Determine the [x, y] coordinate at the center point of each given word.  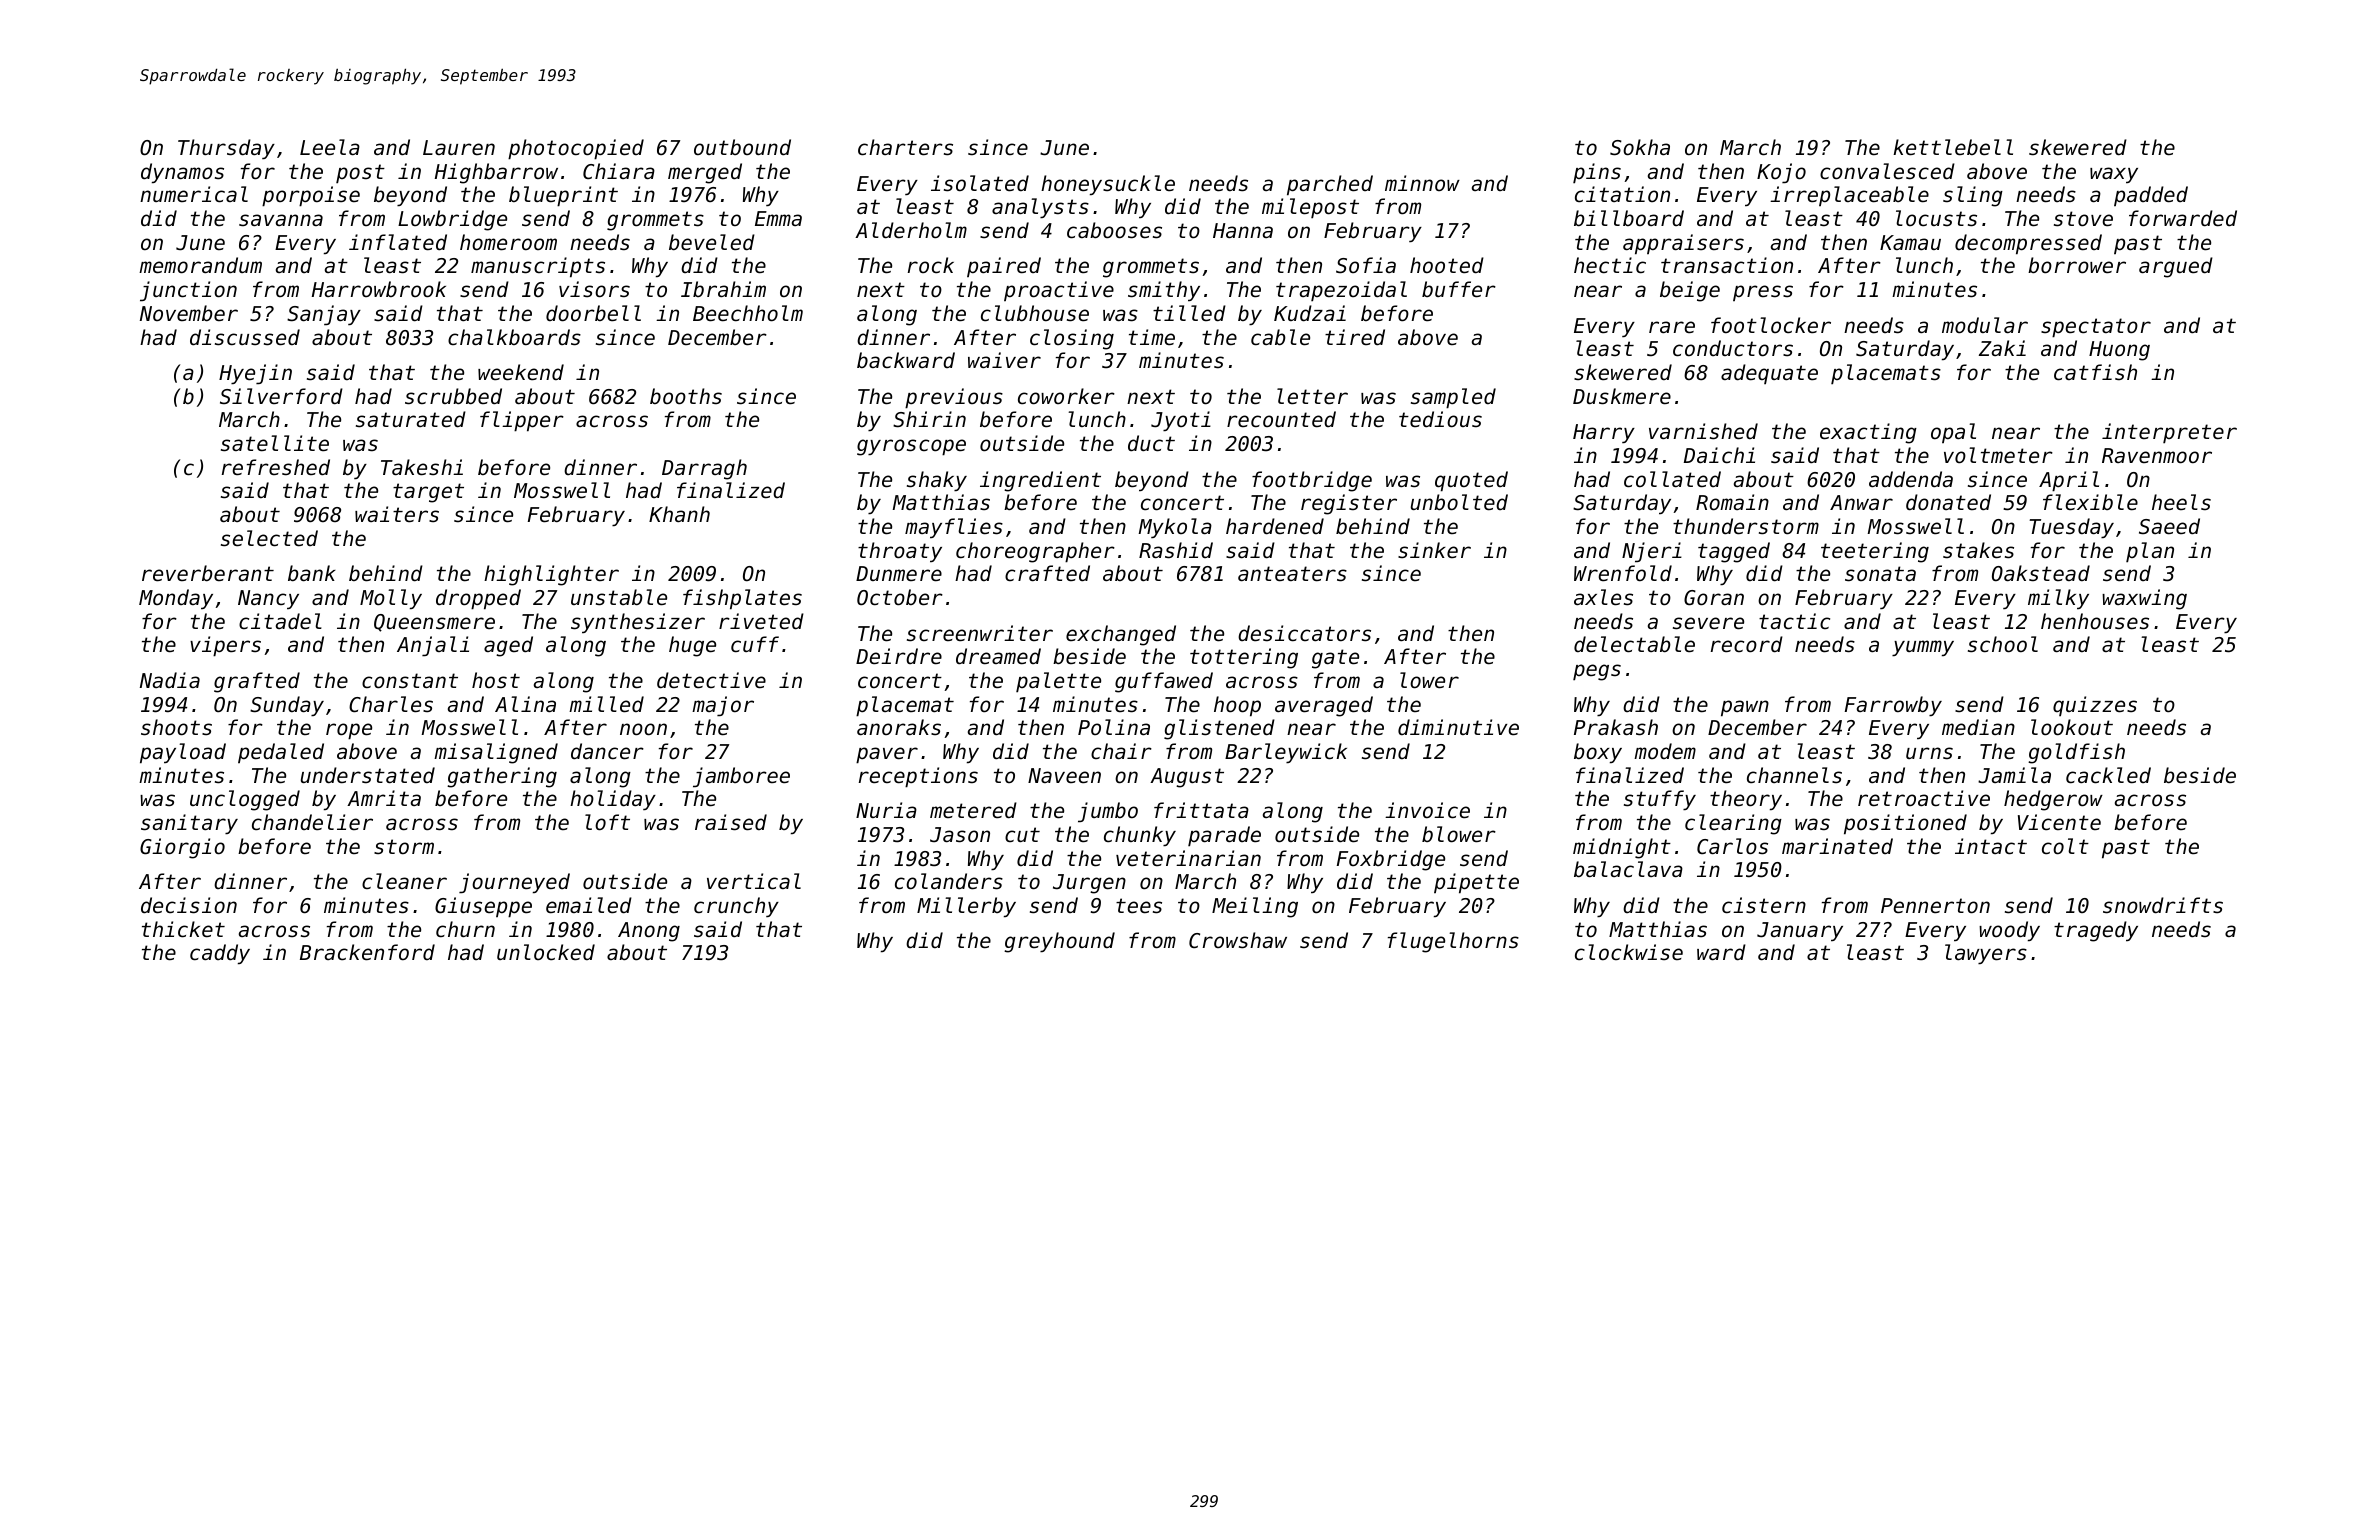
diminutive [1458, 727]
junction [188, 291]
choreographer [1035, 552]
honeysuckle [1108, 185]
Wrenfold [1623, 573]
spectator [2096, 328]
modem [1665, 751]
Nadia [170, 680]
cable [1280, 337]
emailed [589, 905]
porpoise [311, 196]
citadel [280, 621]
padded [2151, 196]
